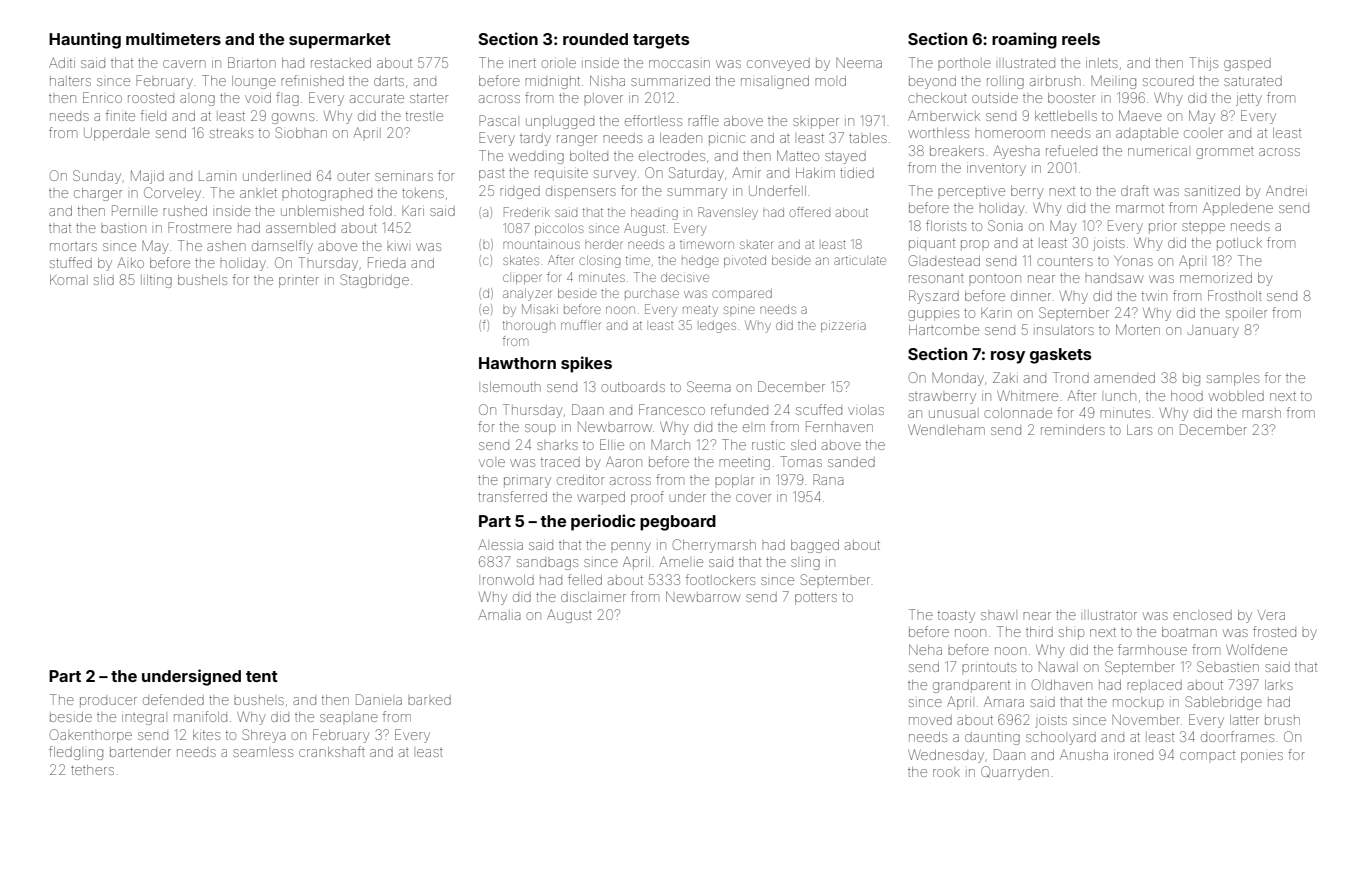 The width and height of the document is (1372, 887). Describe the element at coordinates (934, 297) in the document. I see `Ryszard` at that location.
